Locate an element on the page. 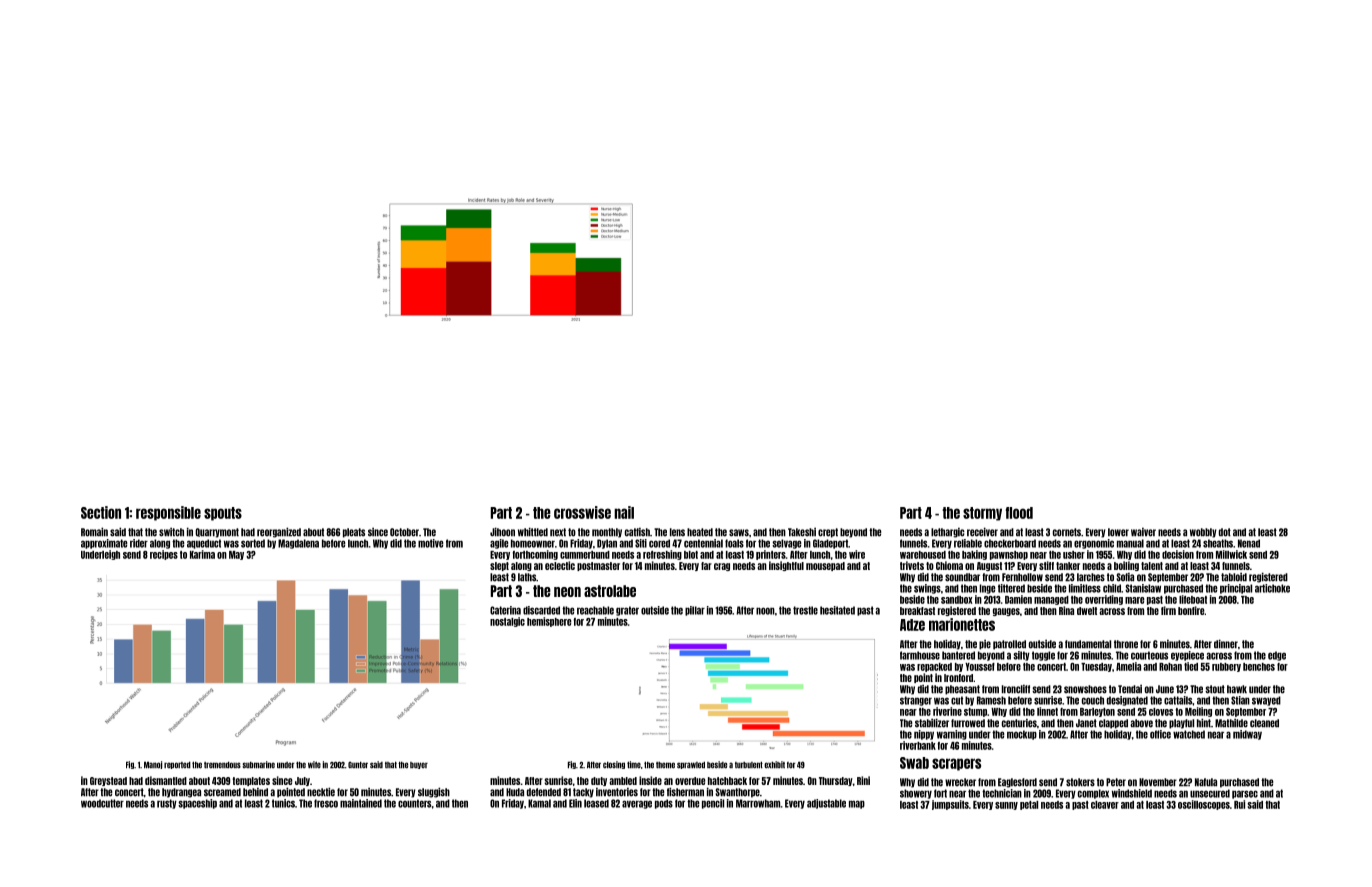 The image size is (1372, 887). nostalgic is located at coordinates (507, 622).
